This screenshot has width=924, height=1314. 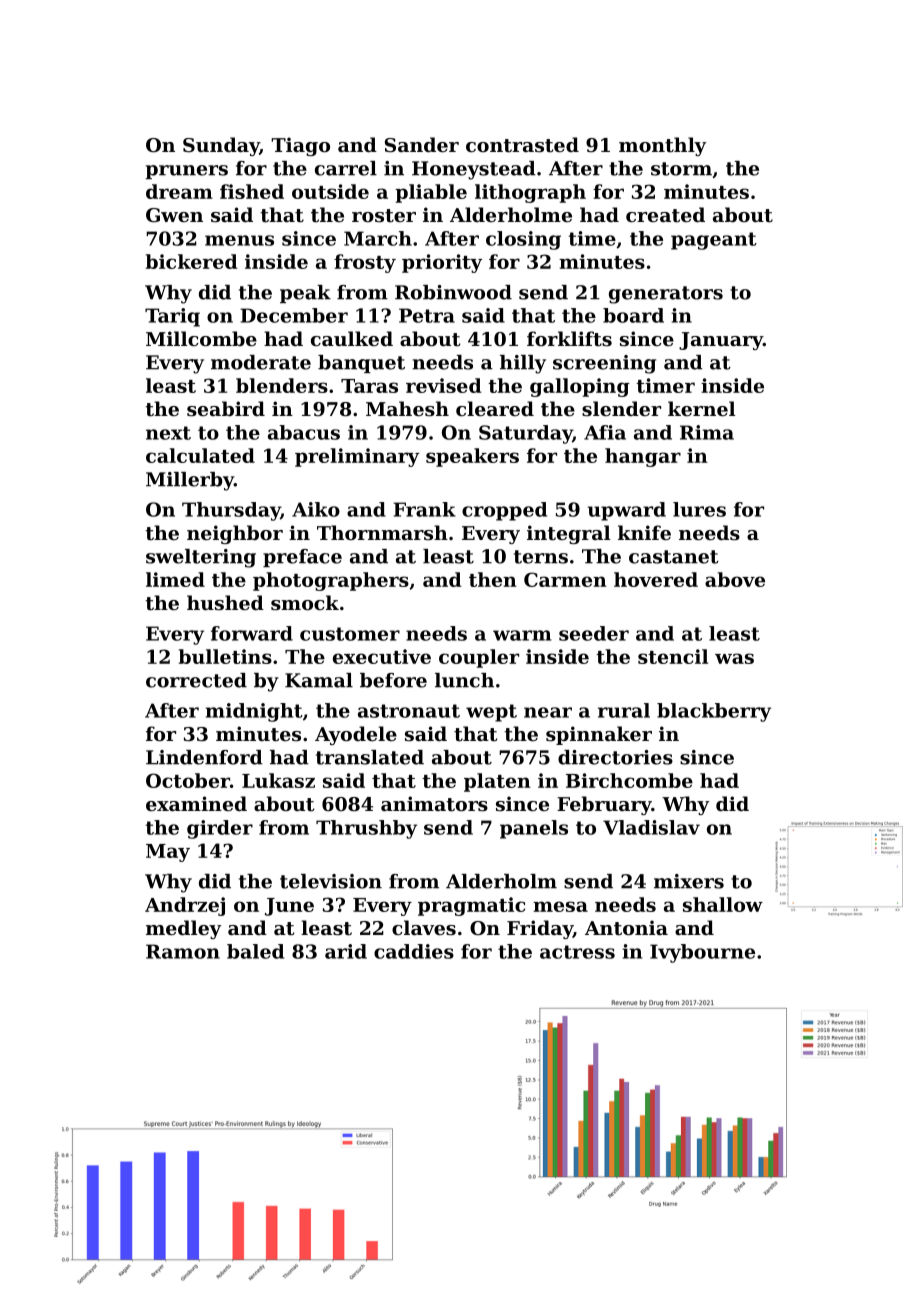 What do you see at coordinates (186, 172) in the screenshot?
I see `pruners` at bounding box center [186, 172].
